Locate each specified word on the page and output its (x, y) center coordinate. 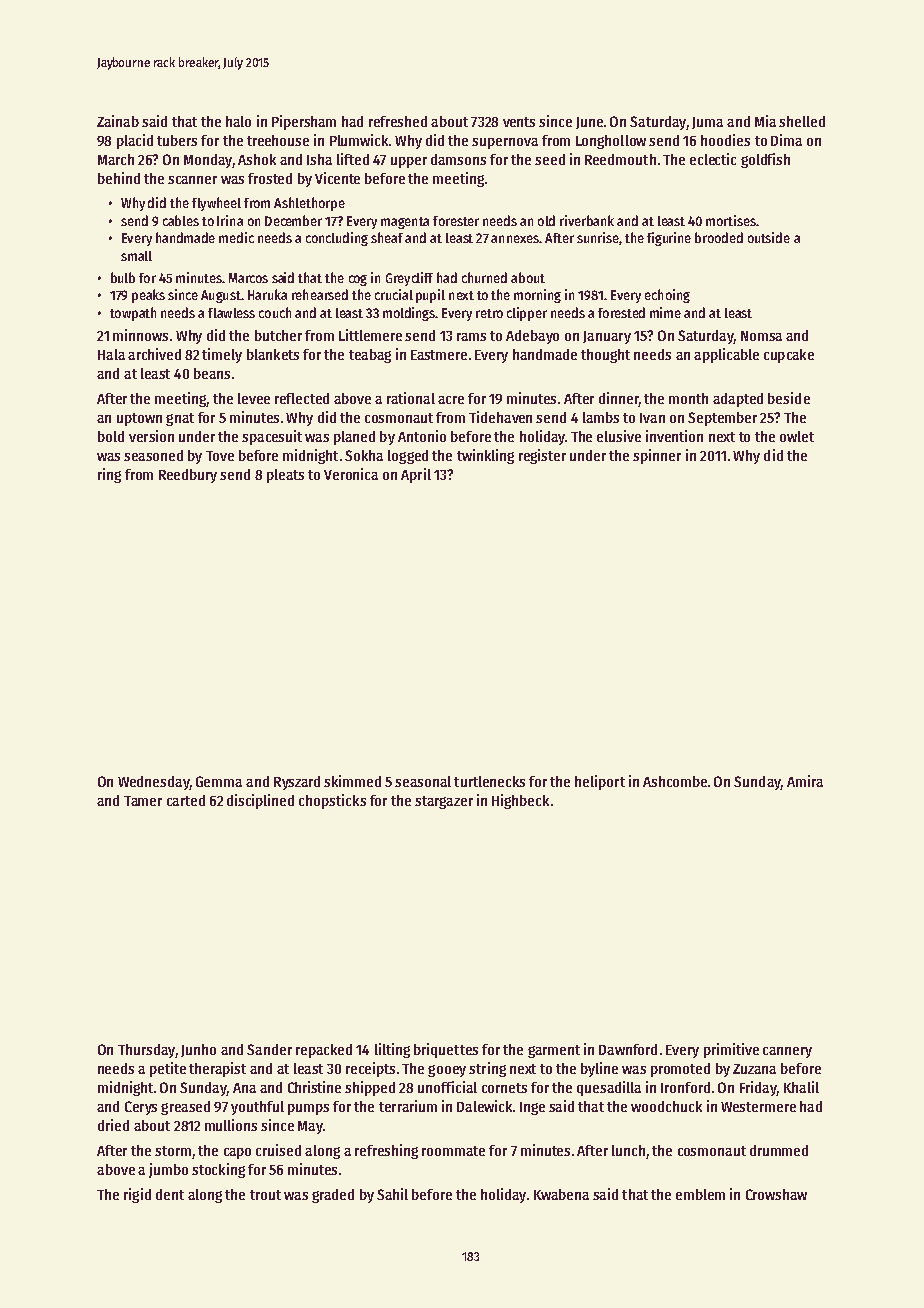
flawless (231, 313)
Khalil (801, 1087)
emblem (700, 1194)
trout (265, 1195)
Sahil (392, 1194)
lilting (392, 1050)
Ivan (652, 418)
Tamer (143, 801)
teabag (370, 356)
